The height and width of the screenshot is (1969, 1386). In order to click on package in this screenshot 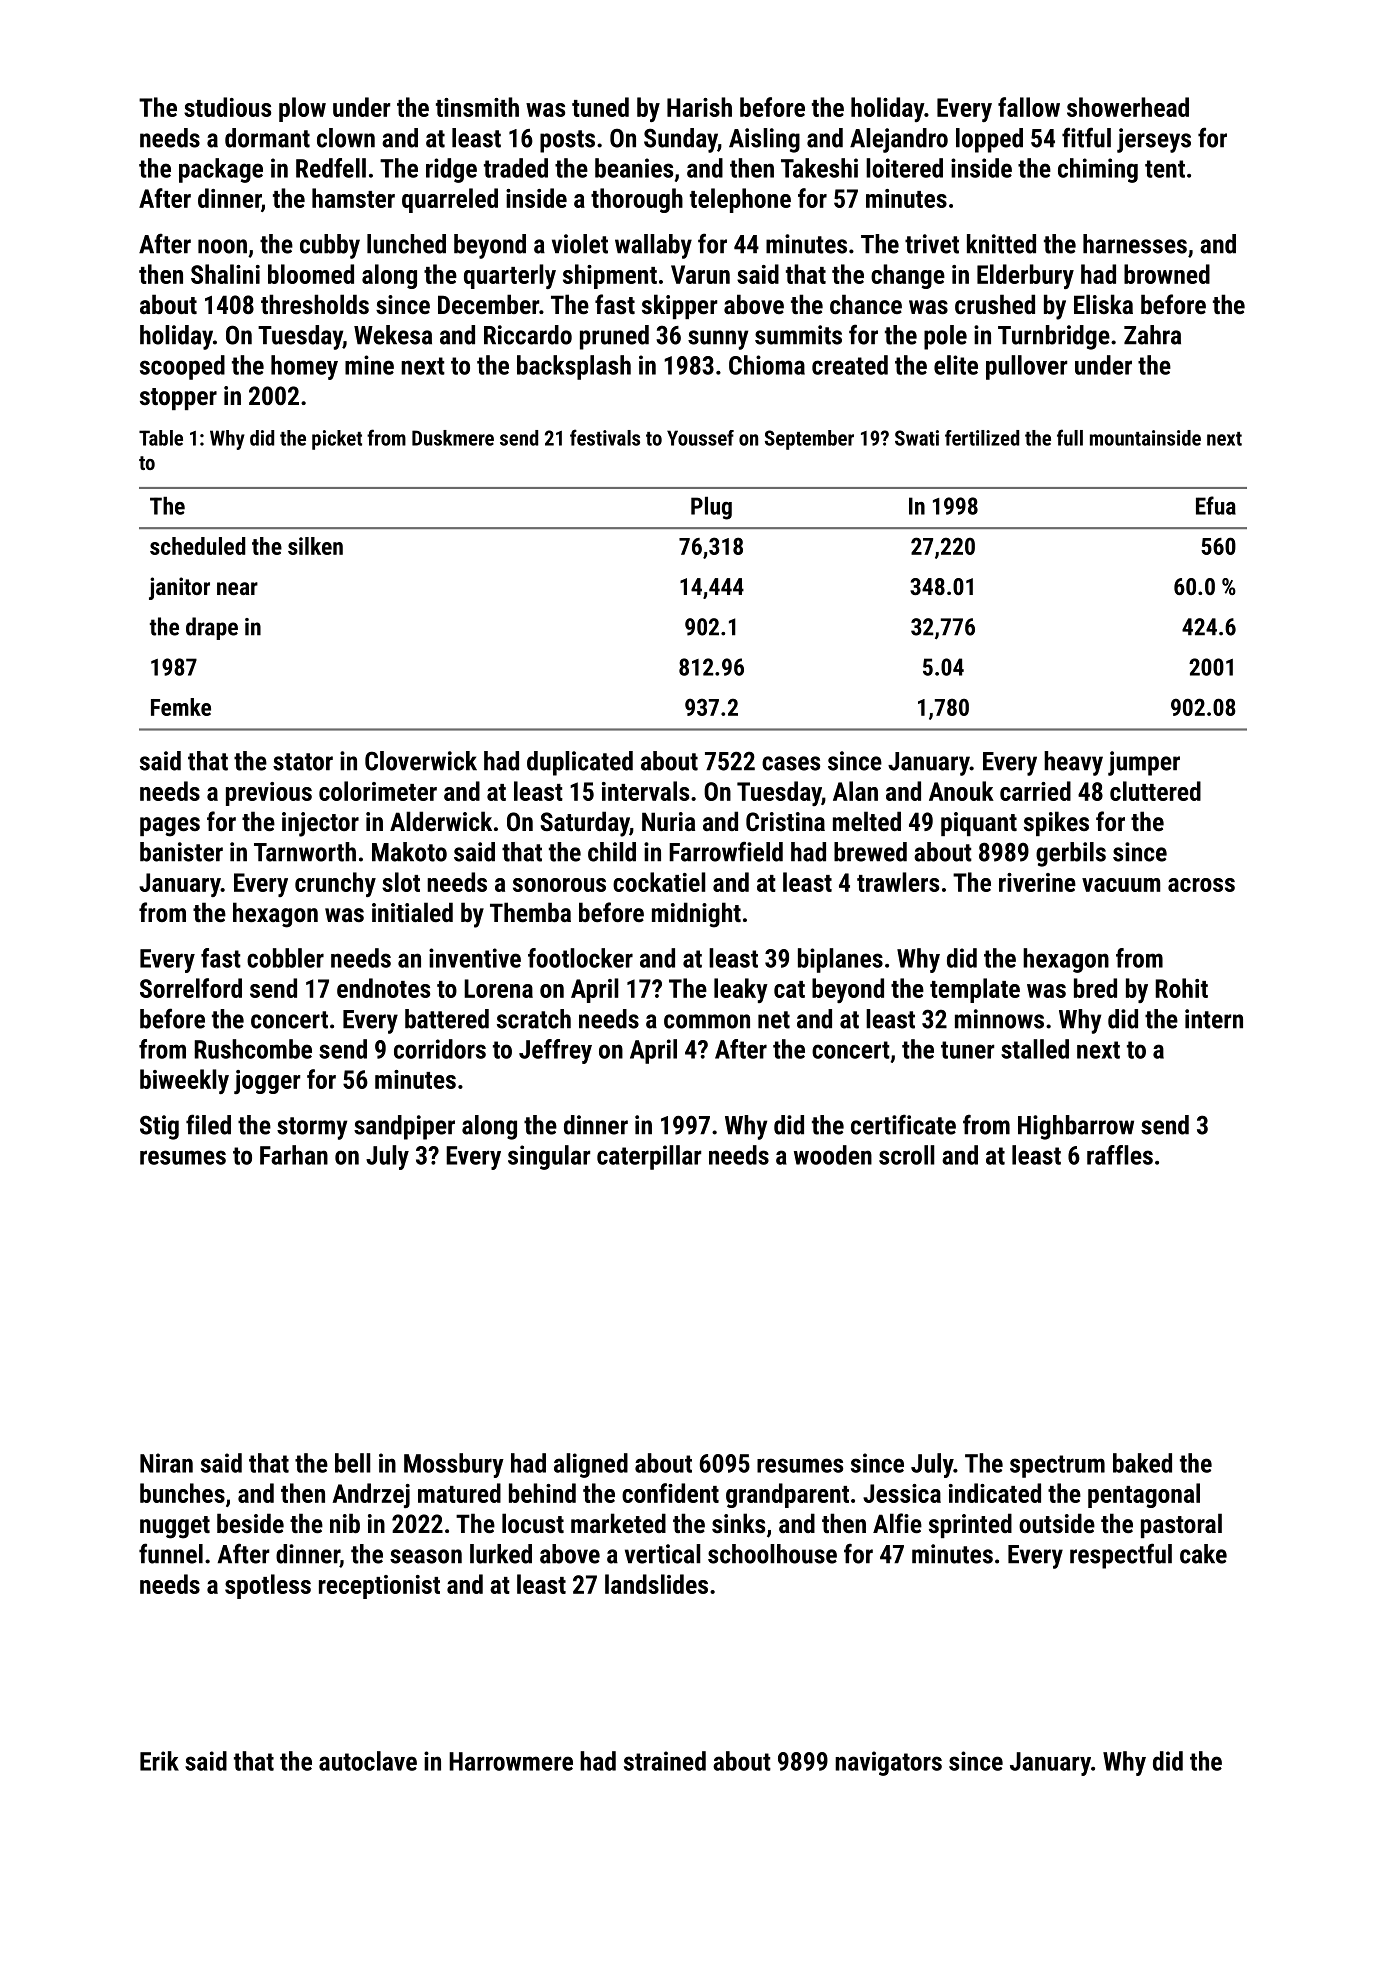, I will do `click(221, 170)`.
